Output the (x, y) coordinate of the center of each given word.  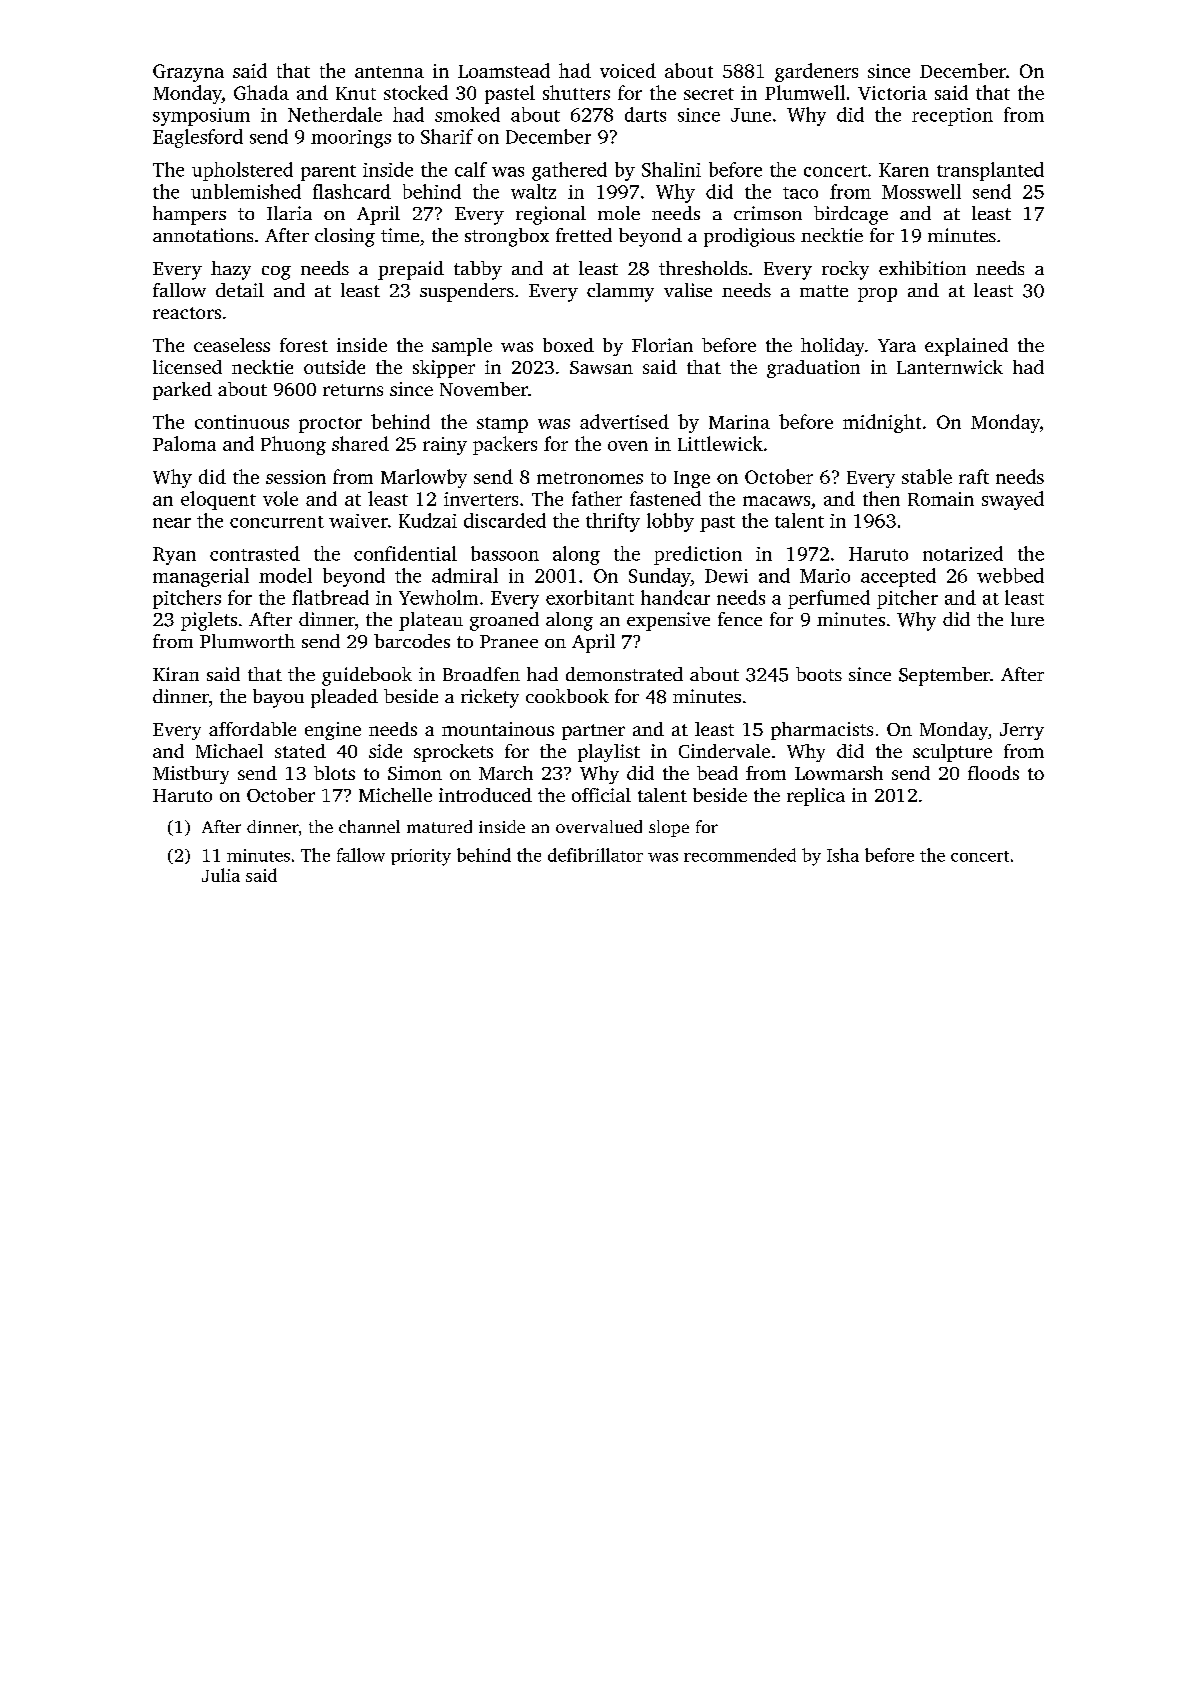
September (944, 676)
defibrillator (595, 855)
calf (471, 169)
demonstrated (624, 674)
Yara (897, 345)
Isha (843, 855)
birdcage (851, 215)
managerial (201, 577)
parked (182, 391)
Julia (221, 875)
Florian (662, 345)
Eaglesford (198, 138)
